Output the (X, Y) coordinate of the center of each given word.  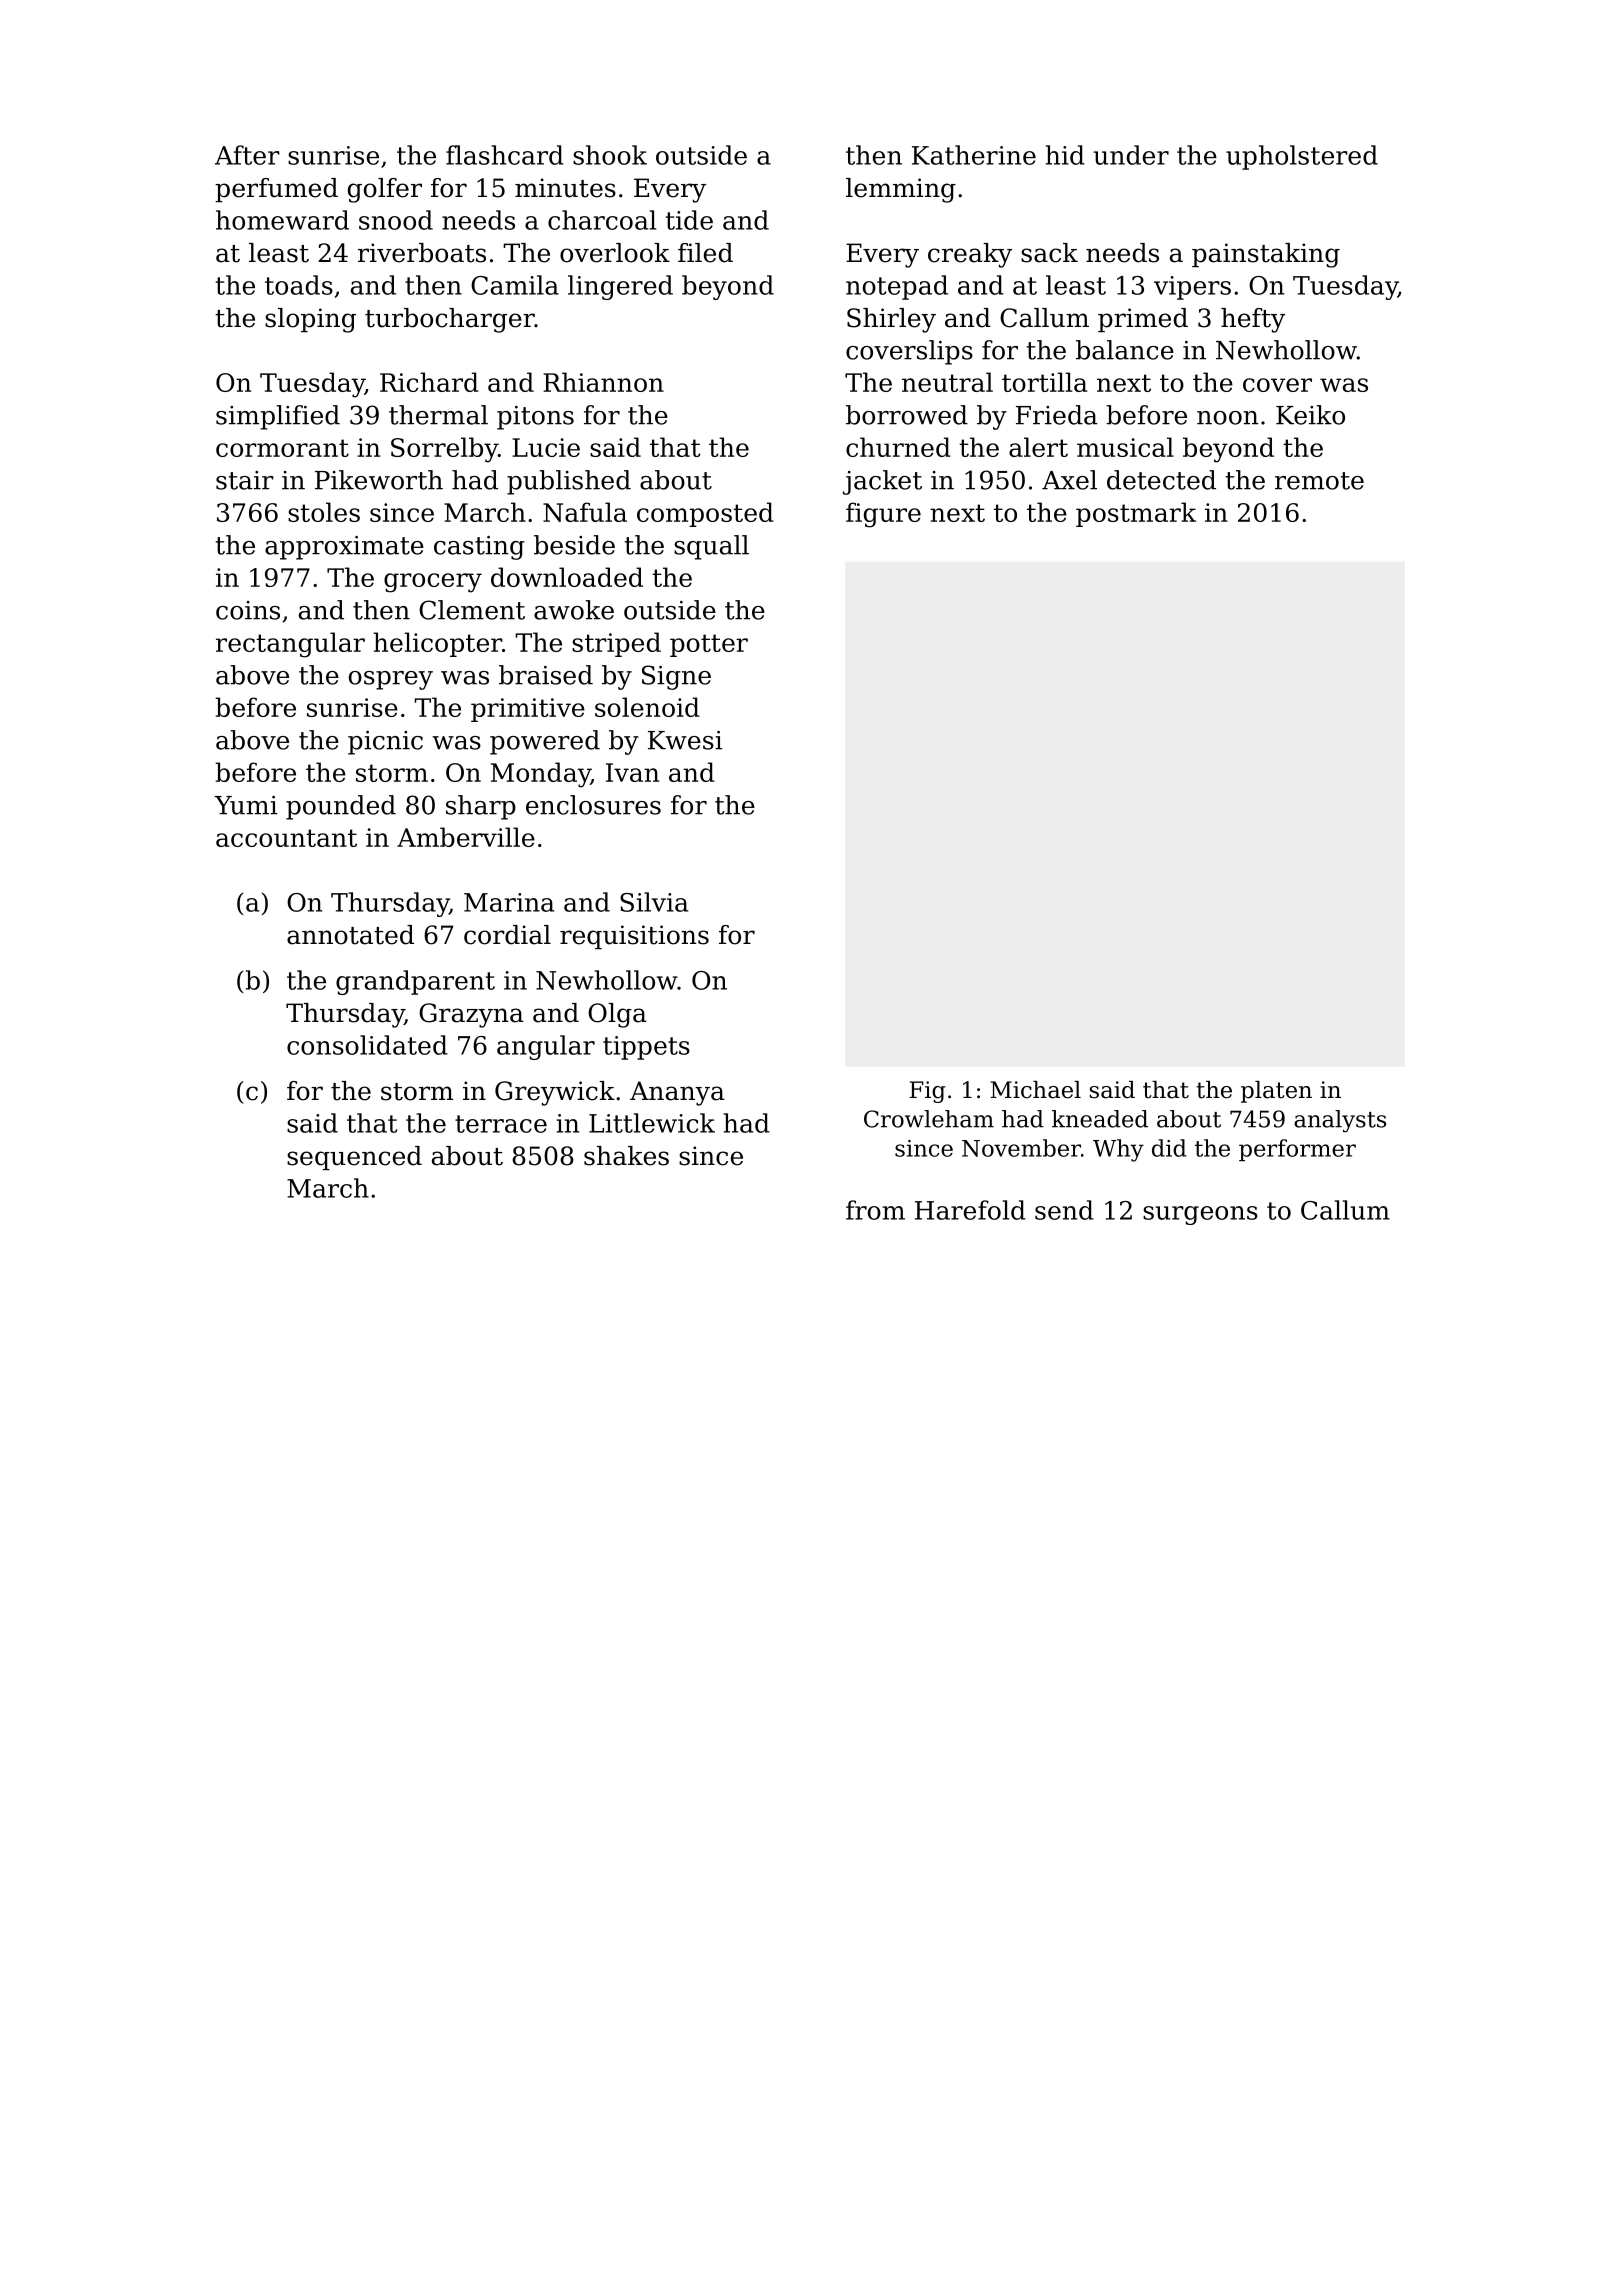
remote (1319, 481)
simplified (278, 417)
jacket (882, 482)
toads (299, 285)
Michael (1035, 1090)
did (1169, 1148)
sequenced (354, 1158)
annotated (350, 935)
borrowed (907, 415)
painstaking (1266, 255)
